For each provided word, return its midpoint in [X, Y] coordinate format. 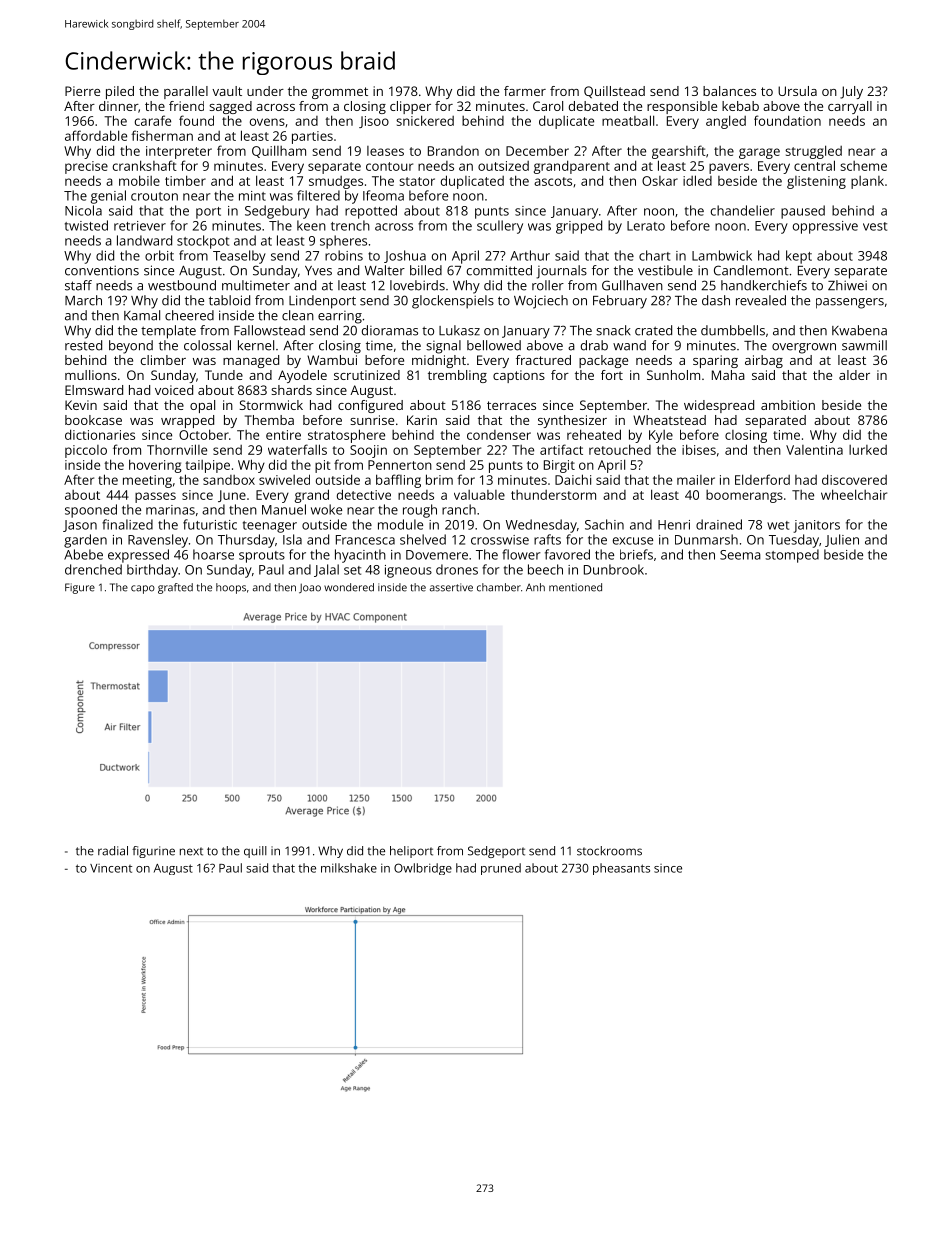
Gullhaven [632, 285]
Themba [269, 420]
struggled [813, 152]
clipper [410, 107]
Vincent [111, 868]
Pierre [82, 91]
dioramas [390, 330]
